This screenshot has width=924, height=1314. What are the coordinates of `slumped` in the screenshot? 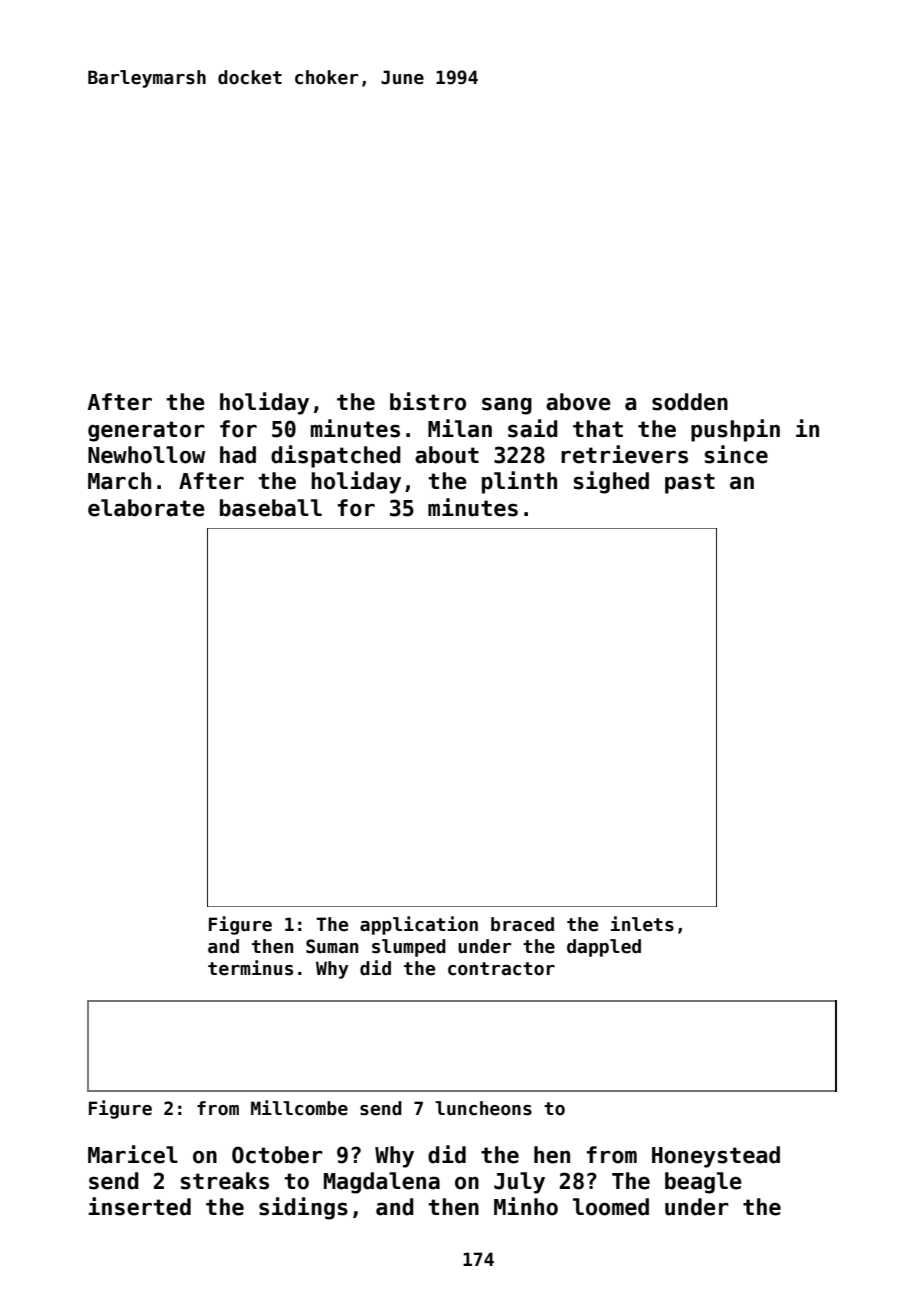 It's located at (409, 948).
